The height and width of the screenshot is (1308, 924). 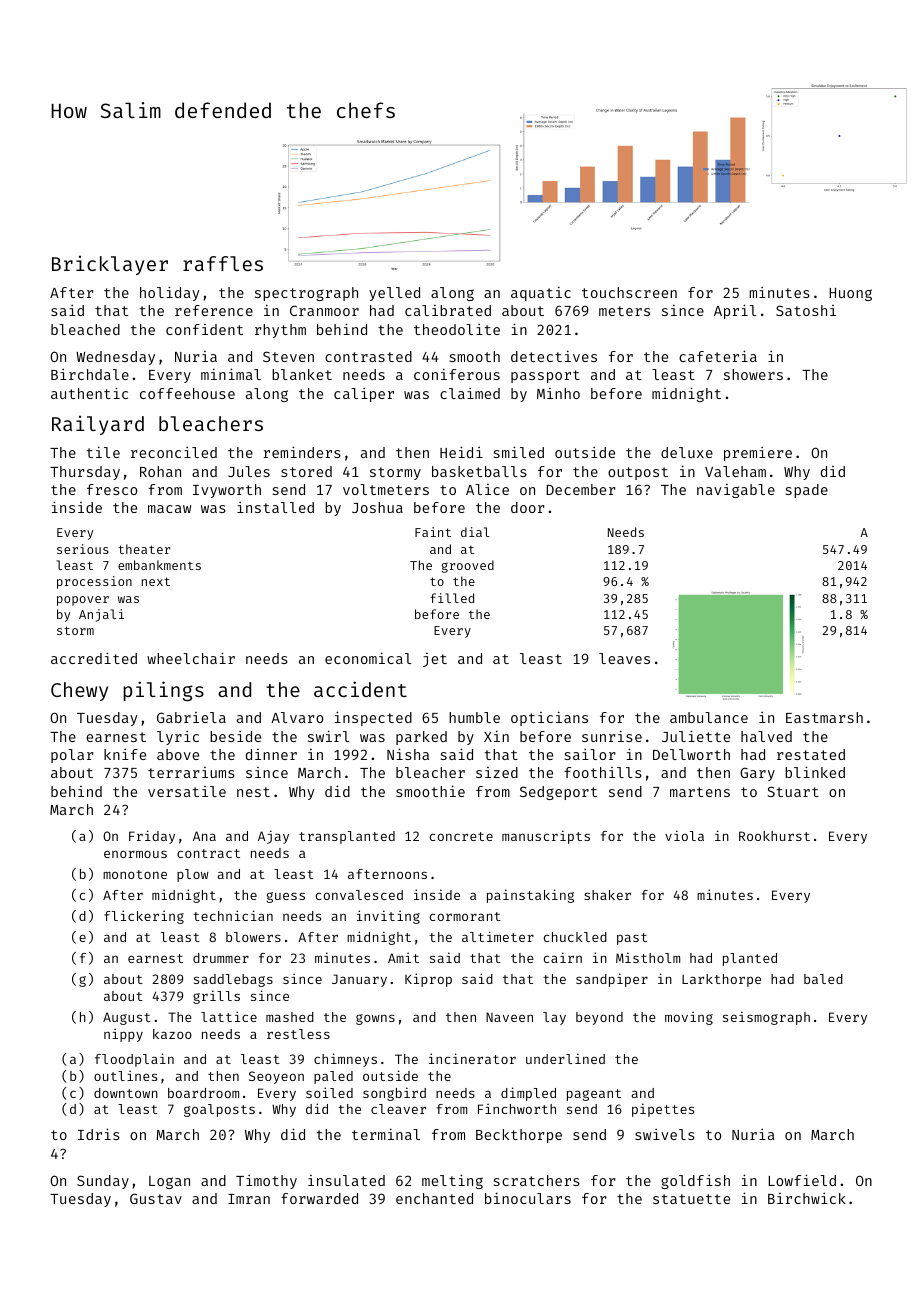 I want to click on touchscreen, so click(x=629, y=292).
